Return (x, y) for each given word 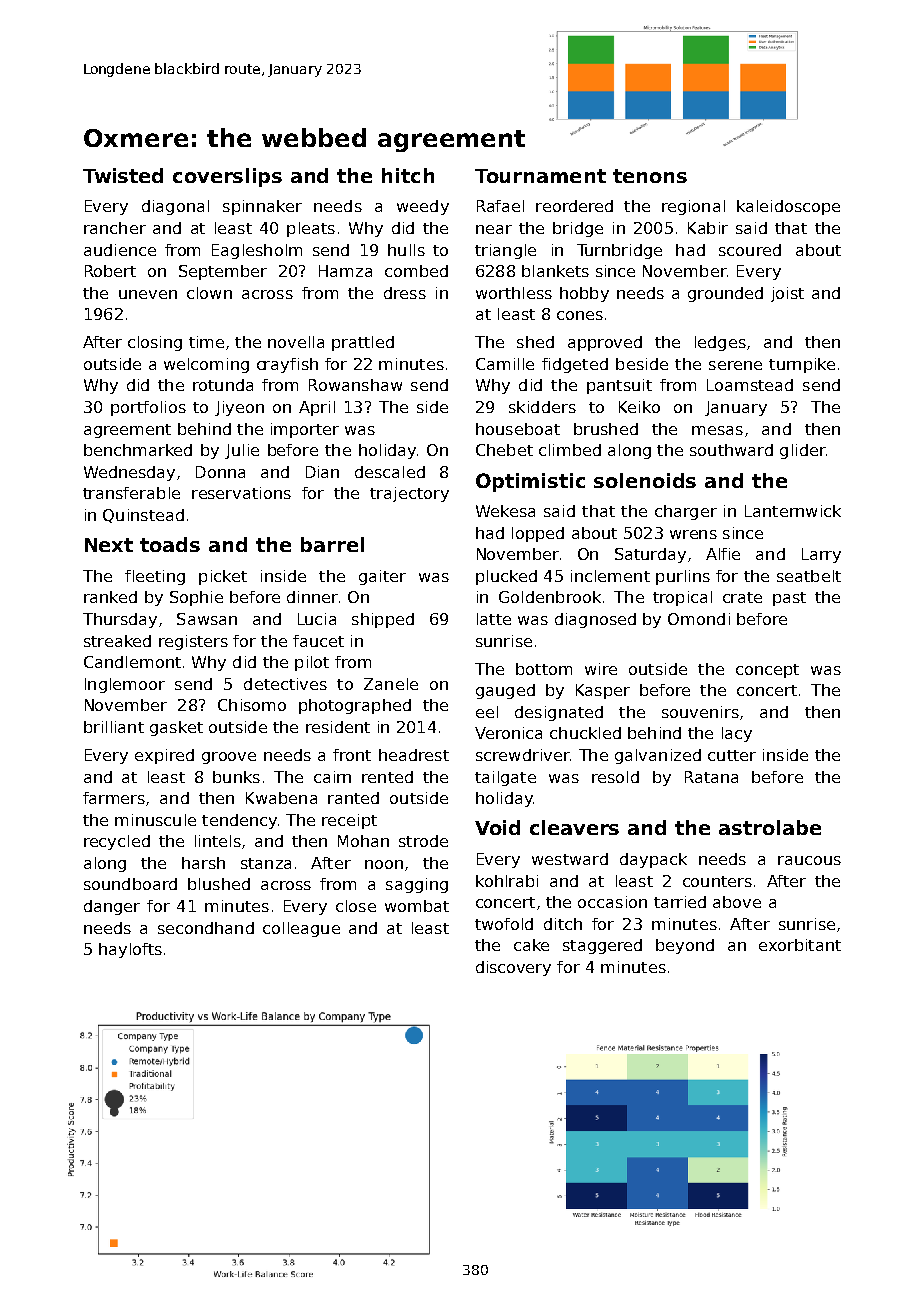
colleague (301, 929)
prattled (363, 343)
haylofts (130, 950)
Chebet (504, 450)
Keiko (639, 407)
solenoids (645, 480)
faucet (318, 641)
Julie (242, 451)
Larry (821, 555)
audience (120, 250)
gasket (176, 728)
